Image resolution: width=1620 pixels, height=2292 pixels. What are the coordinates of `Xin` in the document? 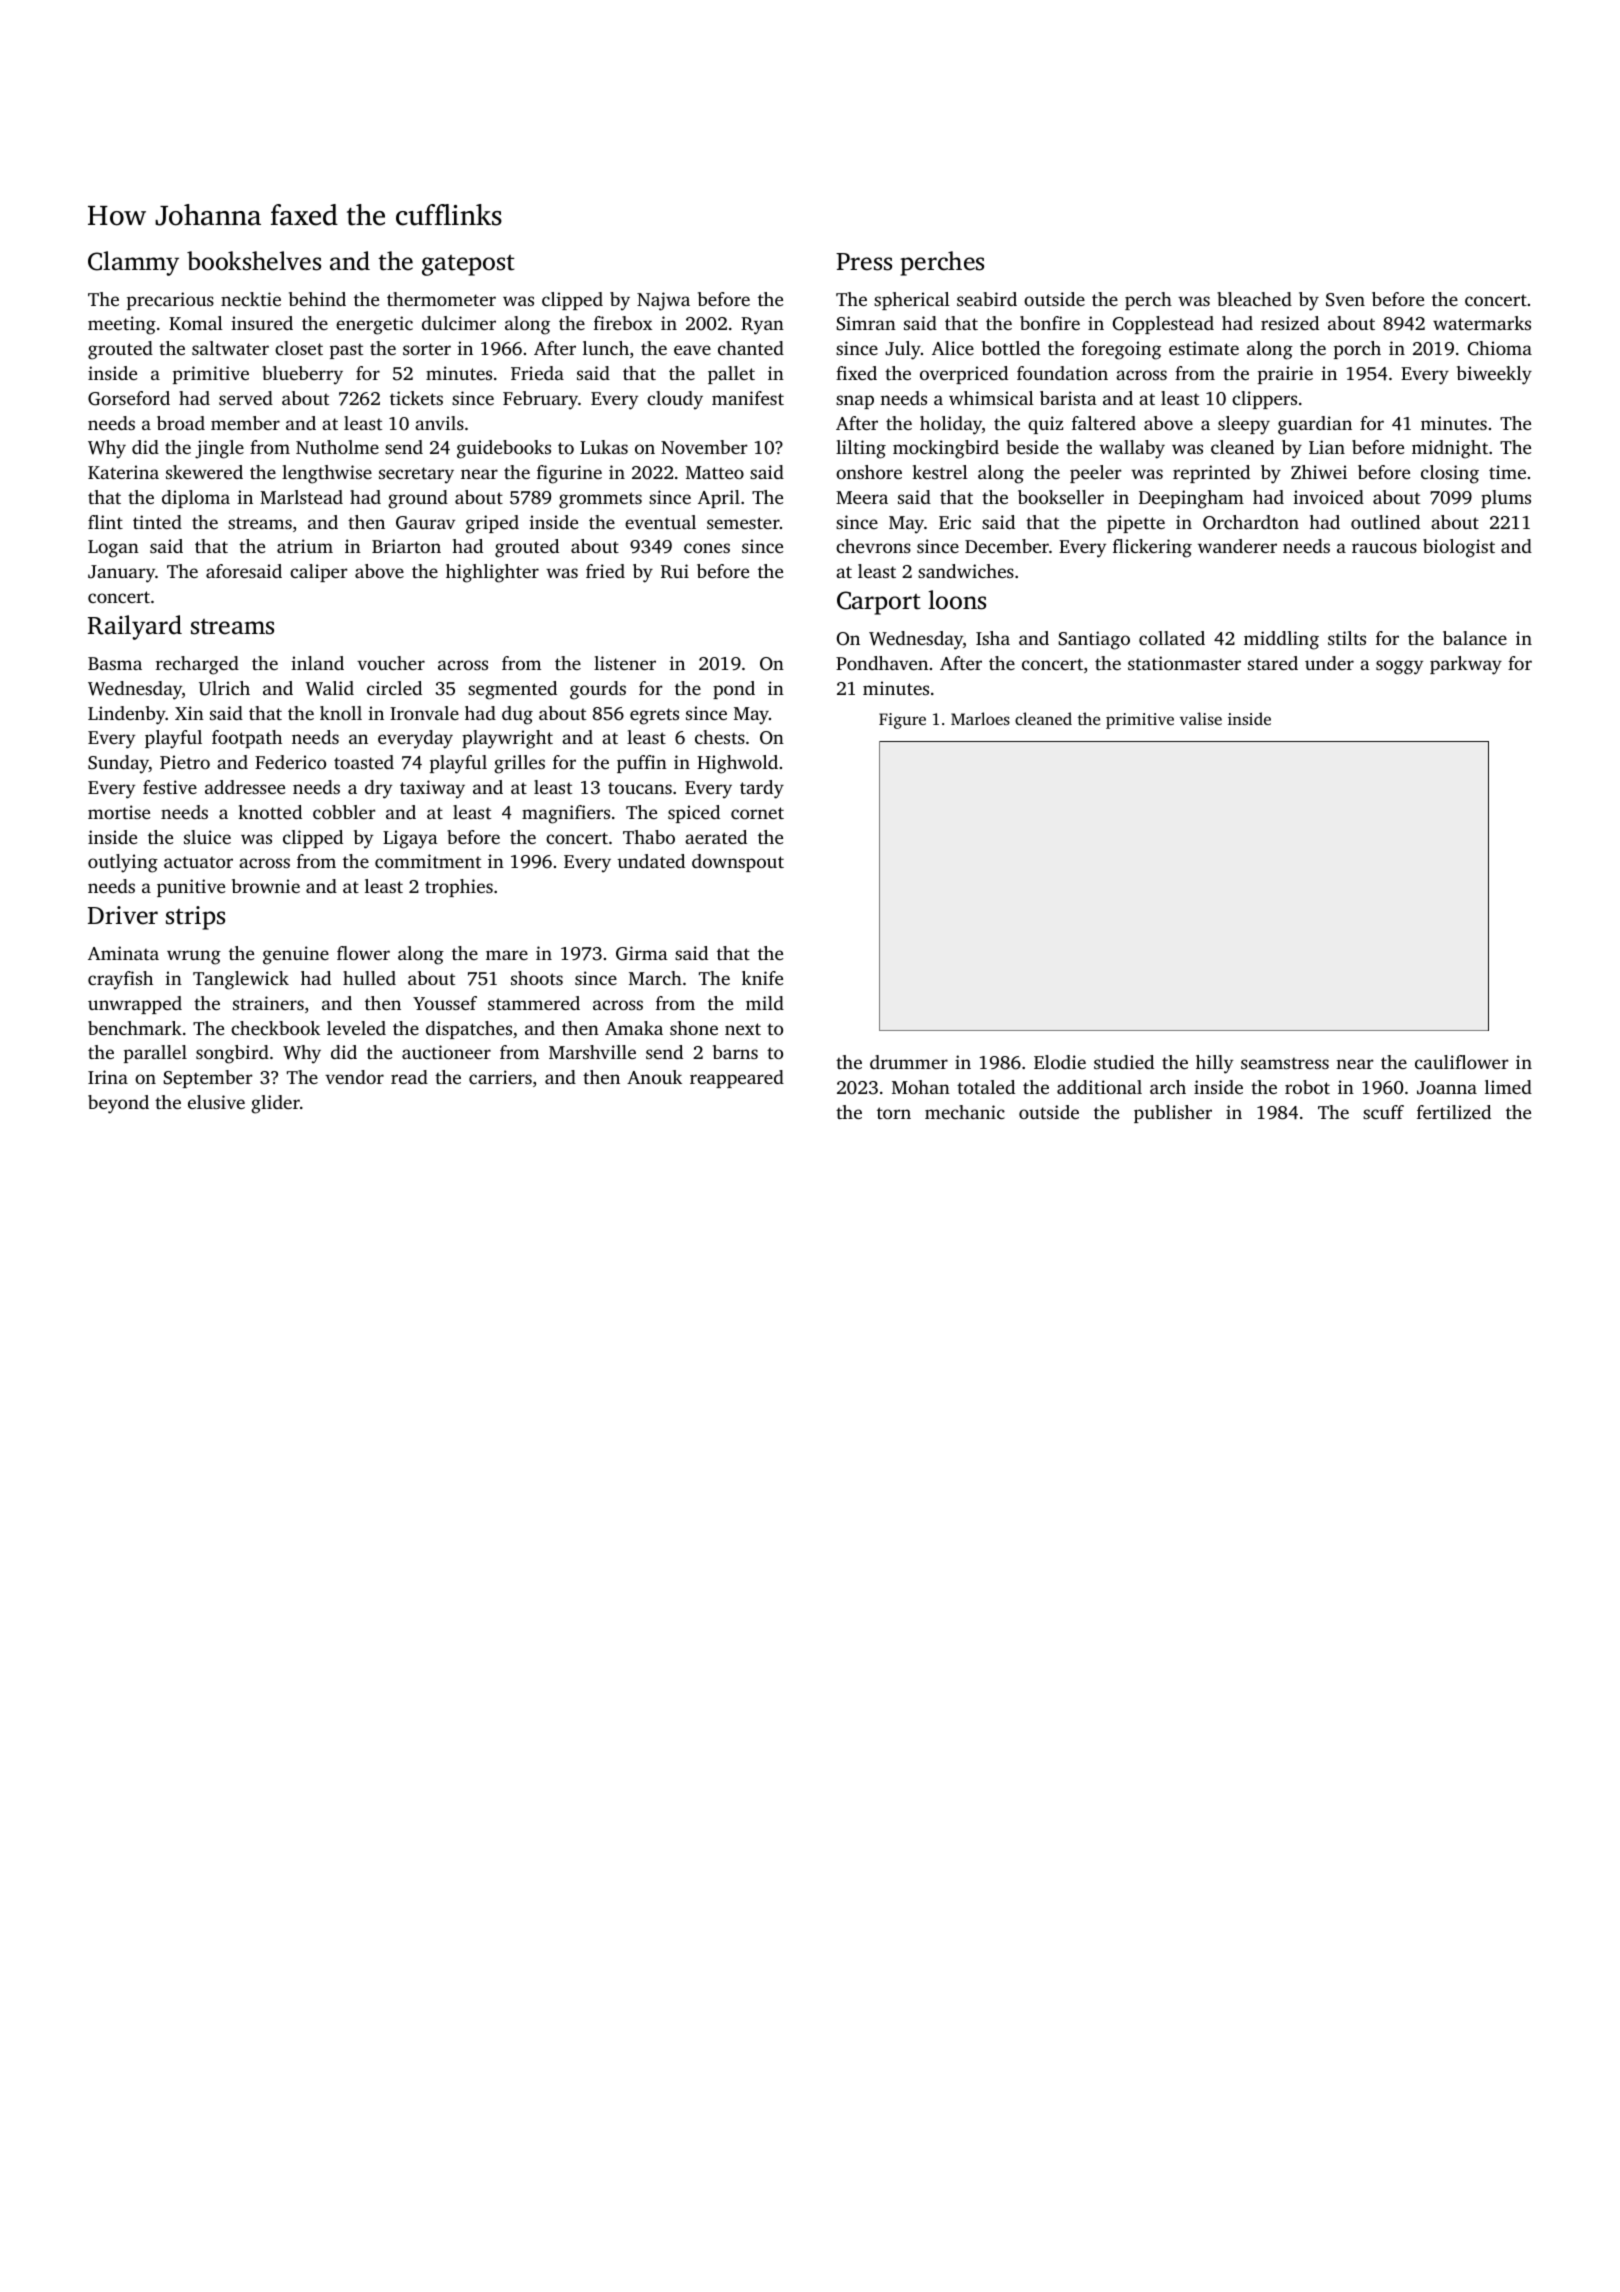 It's located at (189, 713).
